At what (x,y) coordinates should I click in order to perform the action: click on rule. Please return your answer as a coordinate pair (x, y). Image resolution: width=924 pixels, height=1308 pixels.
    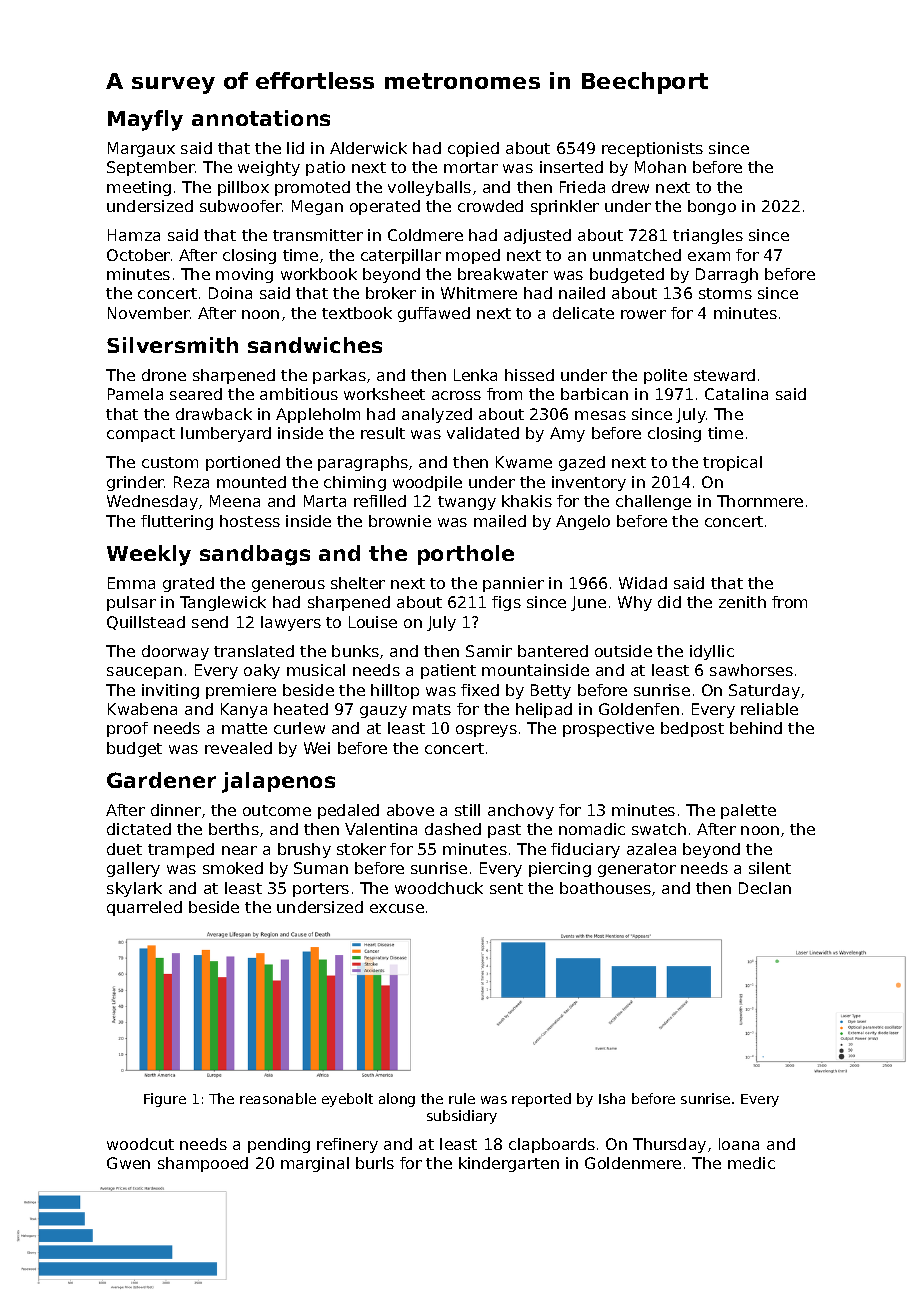
    Looking at the image, I should click on (462, 1098).
